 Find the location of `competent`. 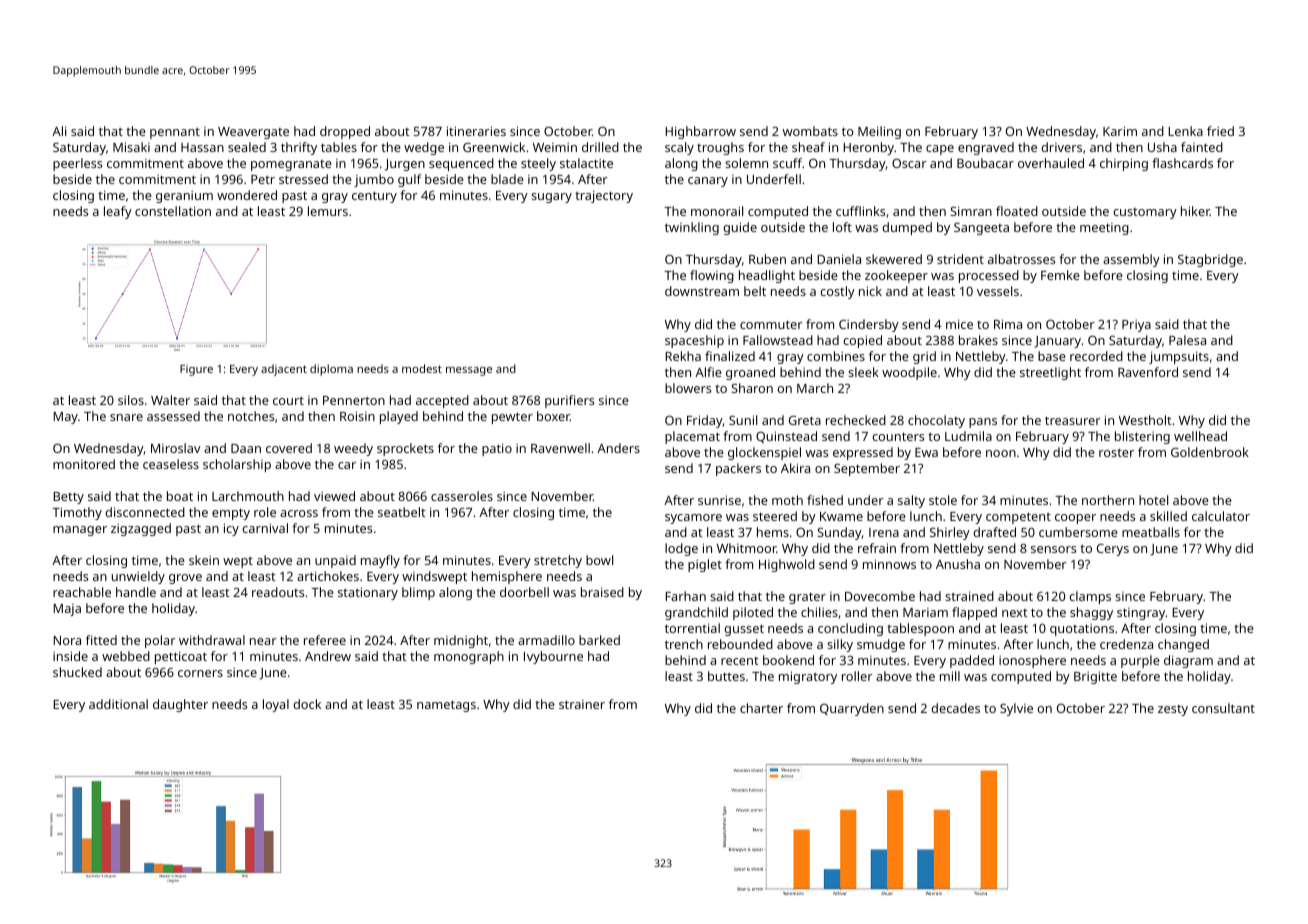

competent is located at coordinates (1018, 518).
